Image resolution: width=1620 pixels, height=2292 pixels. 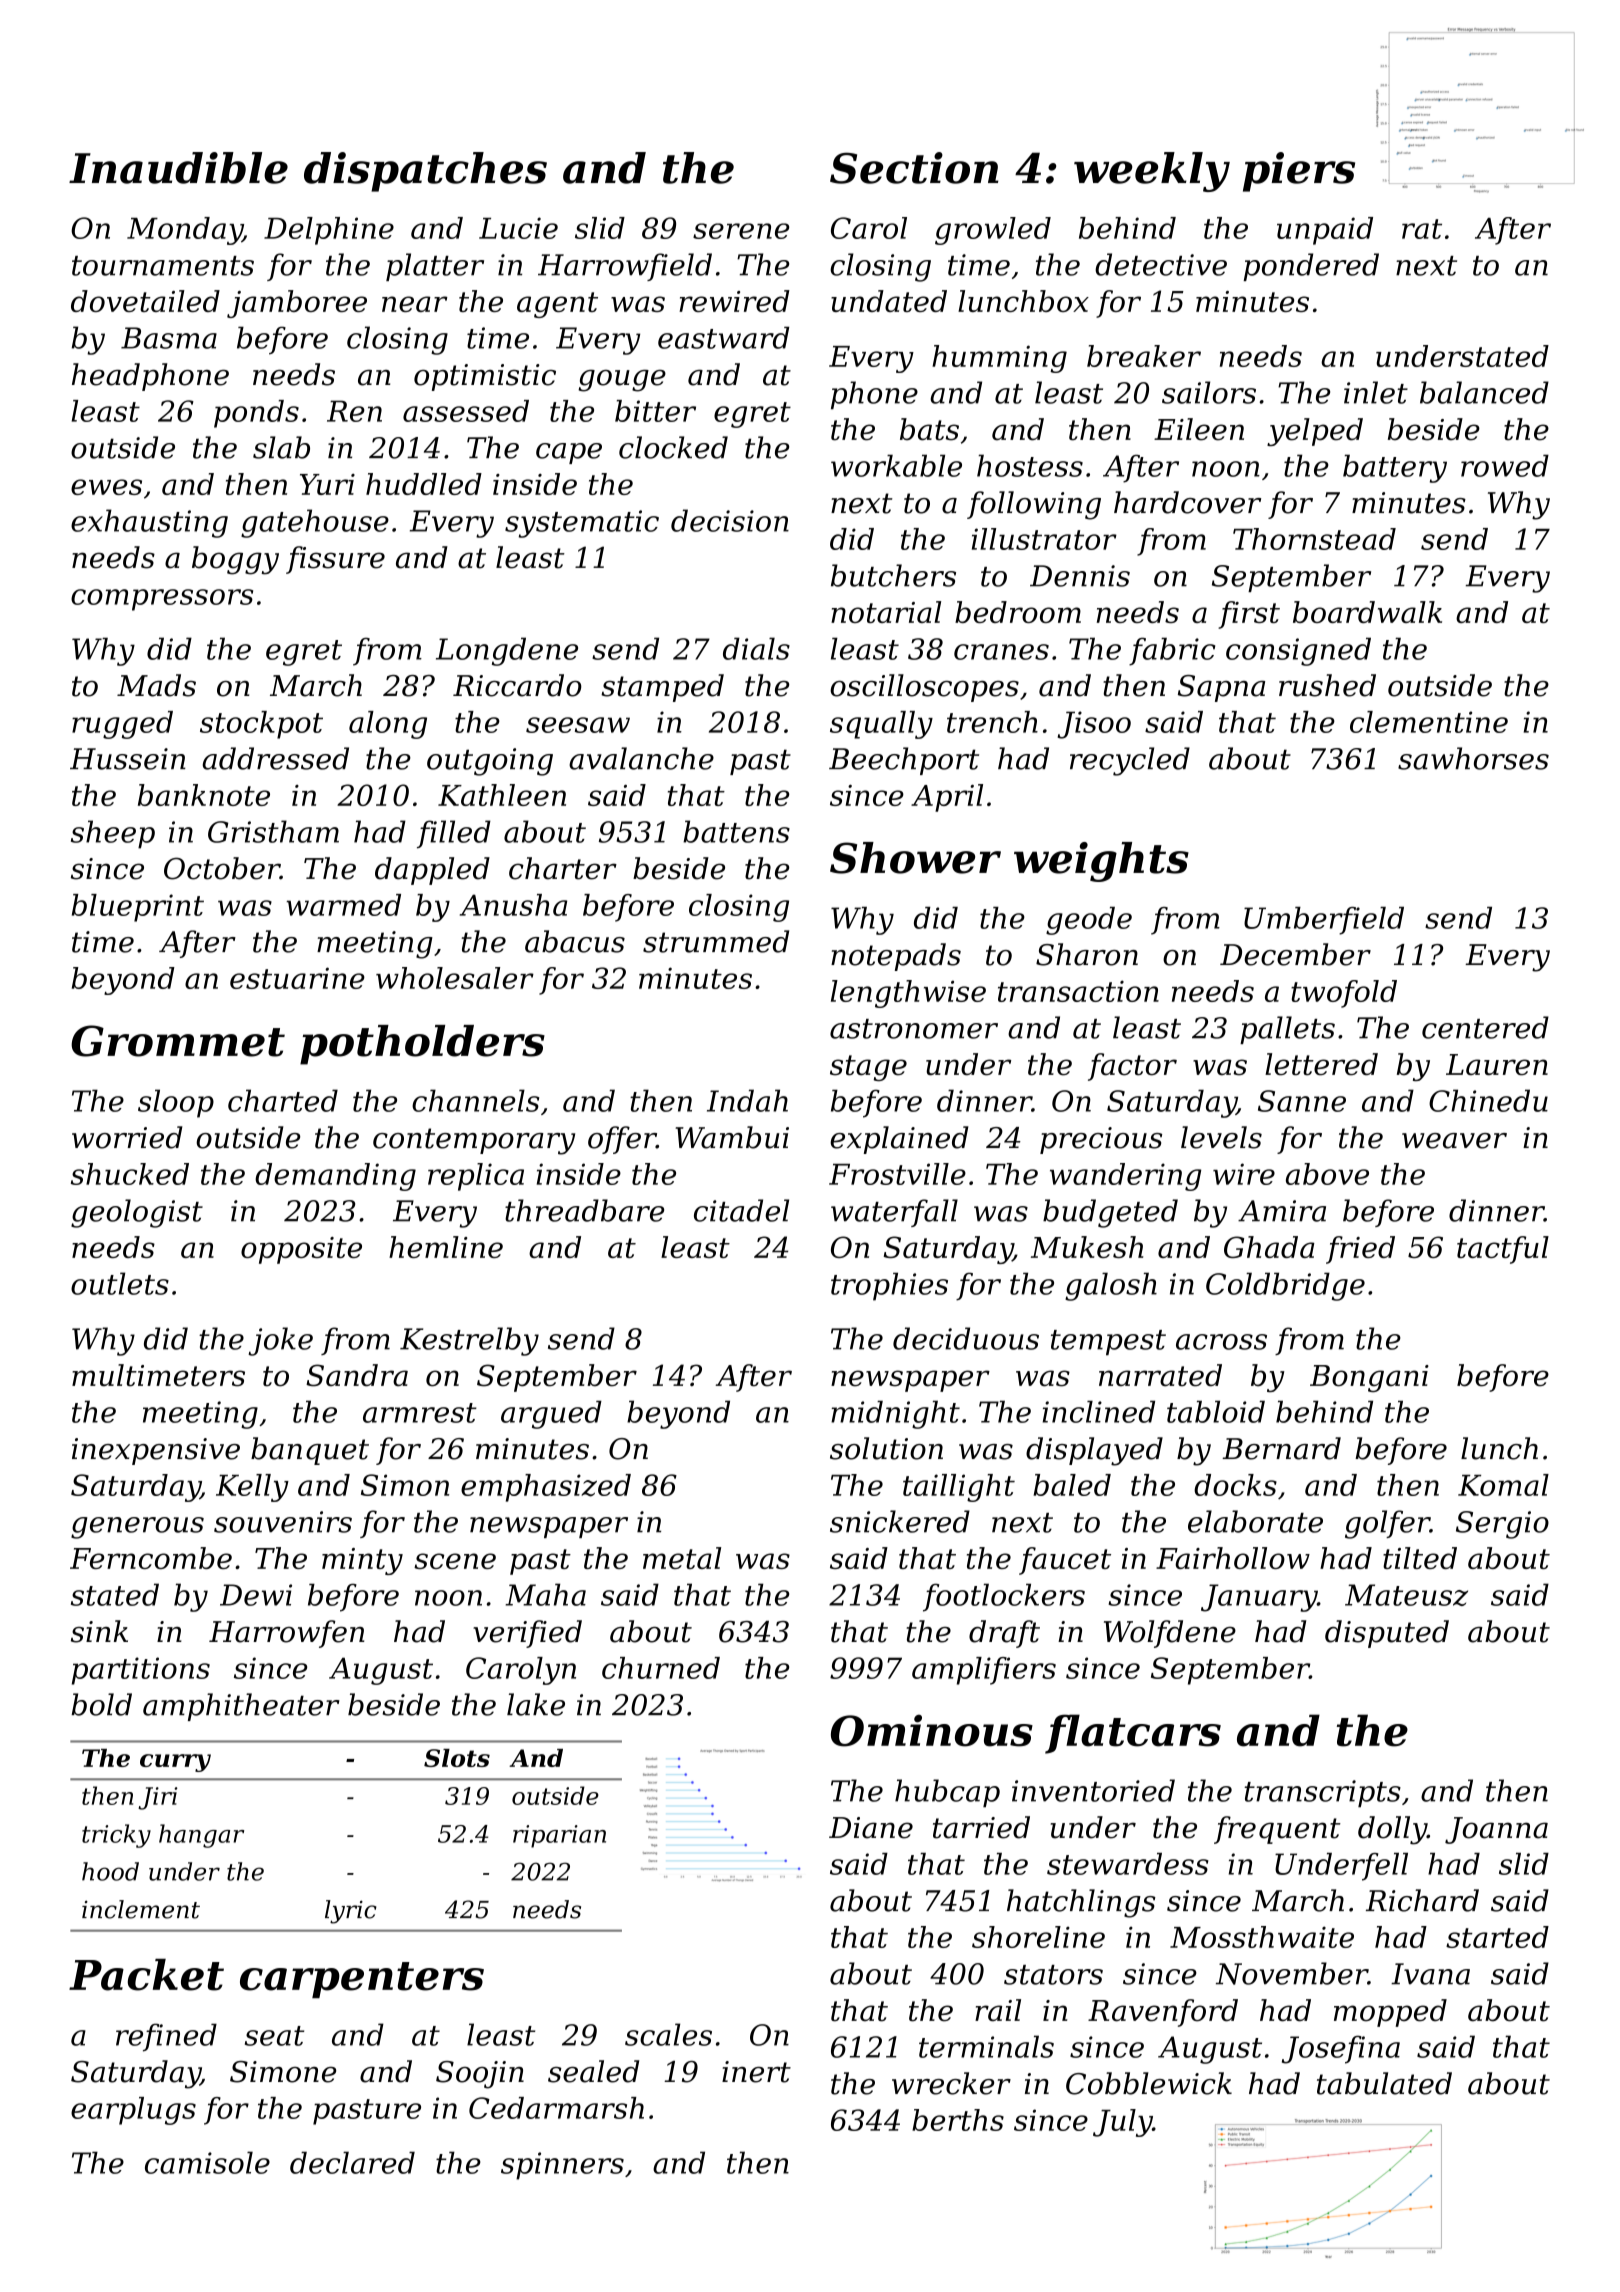 What do you see at coordinates (474, 1141) in the document?
I see `contemporary` at bounding box center [474, 1141].
